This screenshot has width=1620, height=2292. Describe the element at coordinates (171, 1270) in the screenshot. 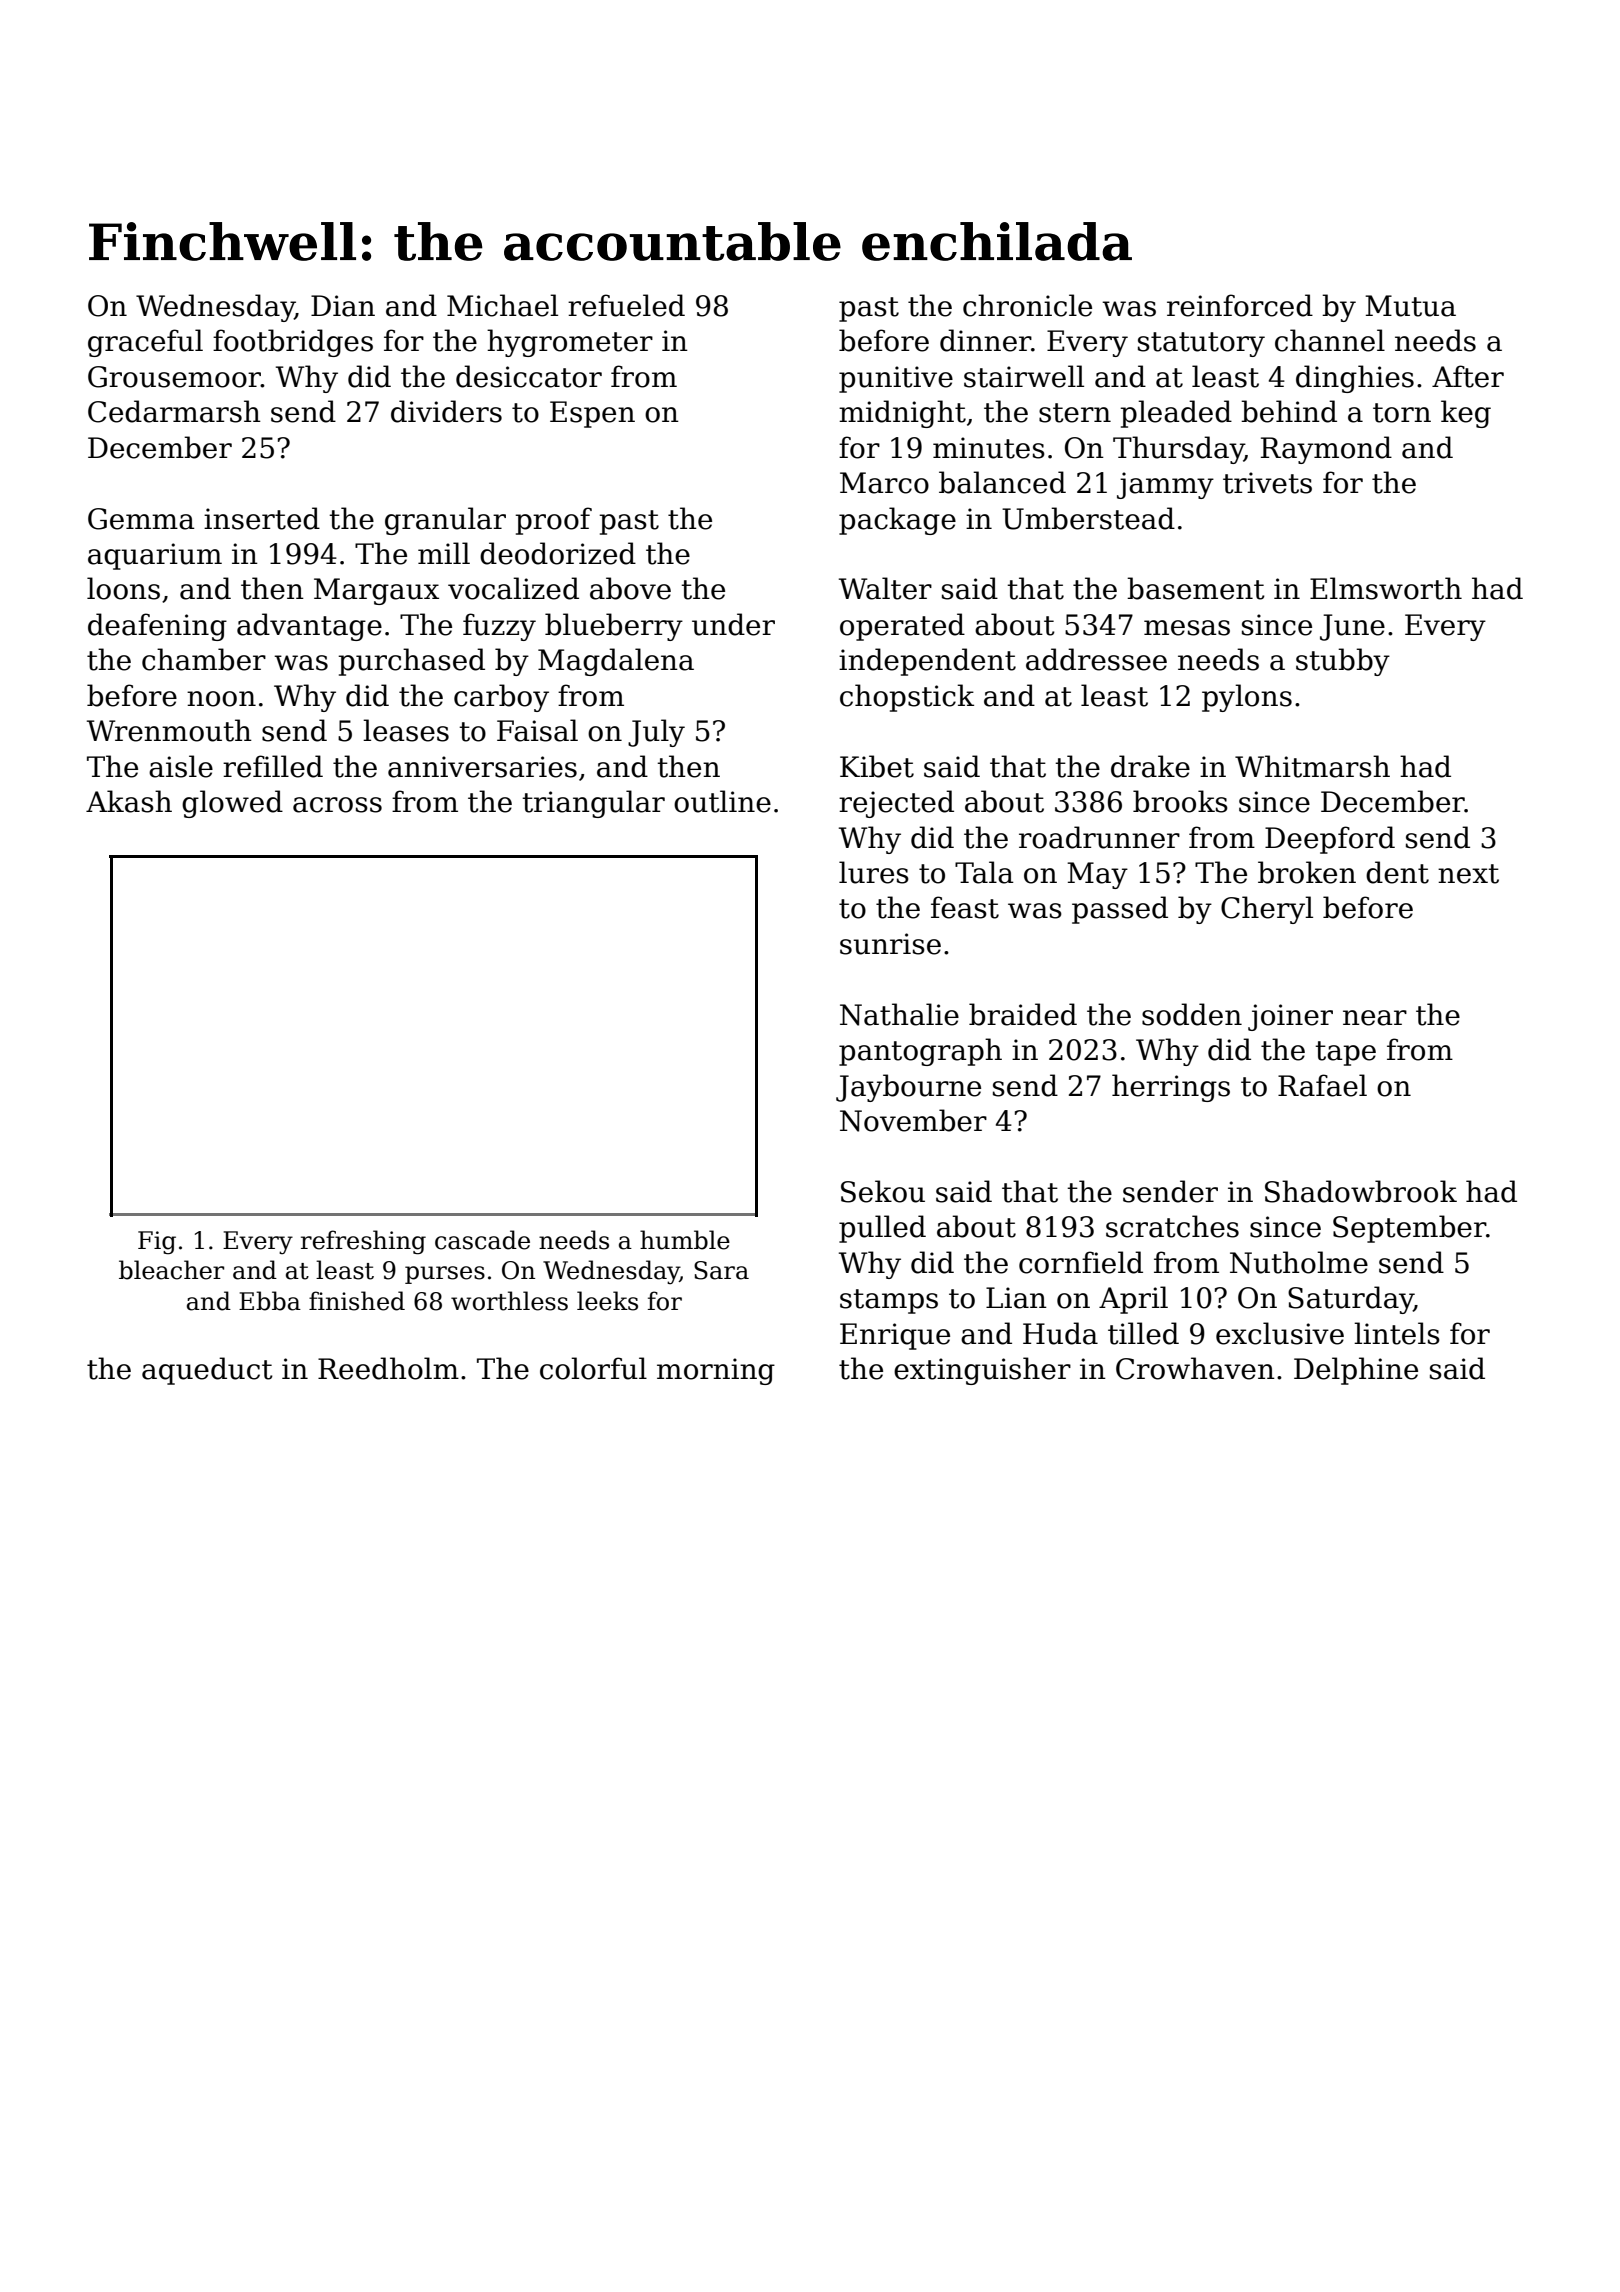

I see `bleacher` at that location.
